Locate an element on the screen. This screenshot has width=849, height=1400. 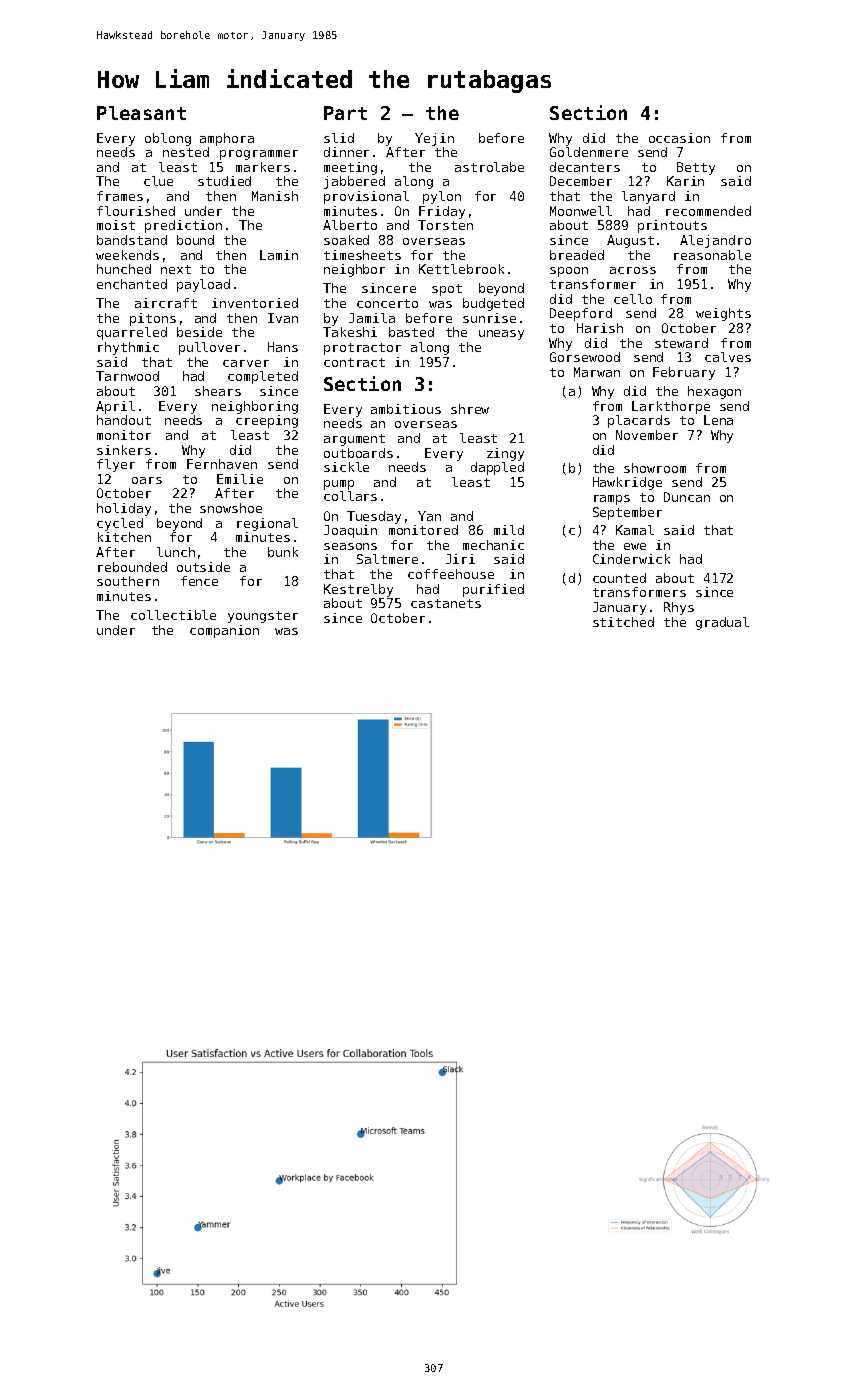
Fernhaven is located at coordinates (222, 464).
